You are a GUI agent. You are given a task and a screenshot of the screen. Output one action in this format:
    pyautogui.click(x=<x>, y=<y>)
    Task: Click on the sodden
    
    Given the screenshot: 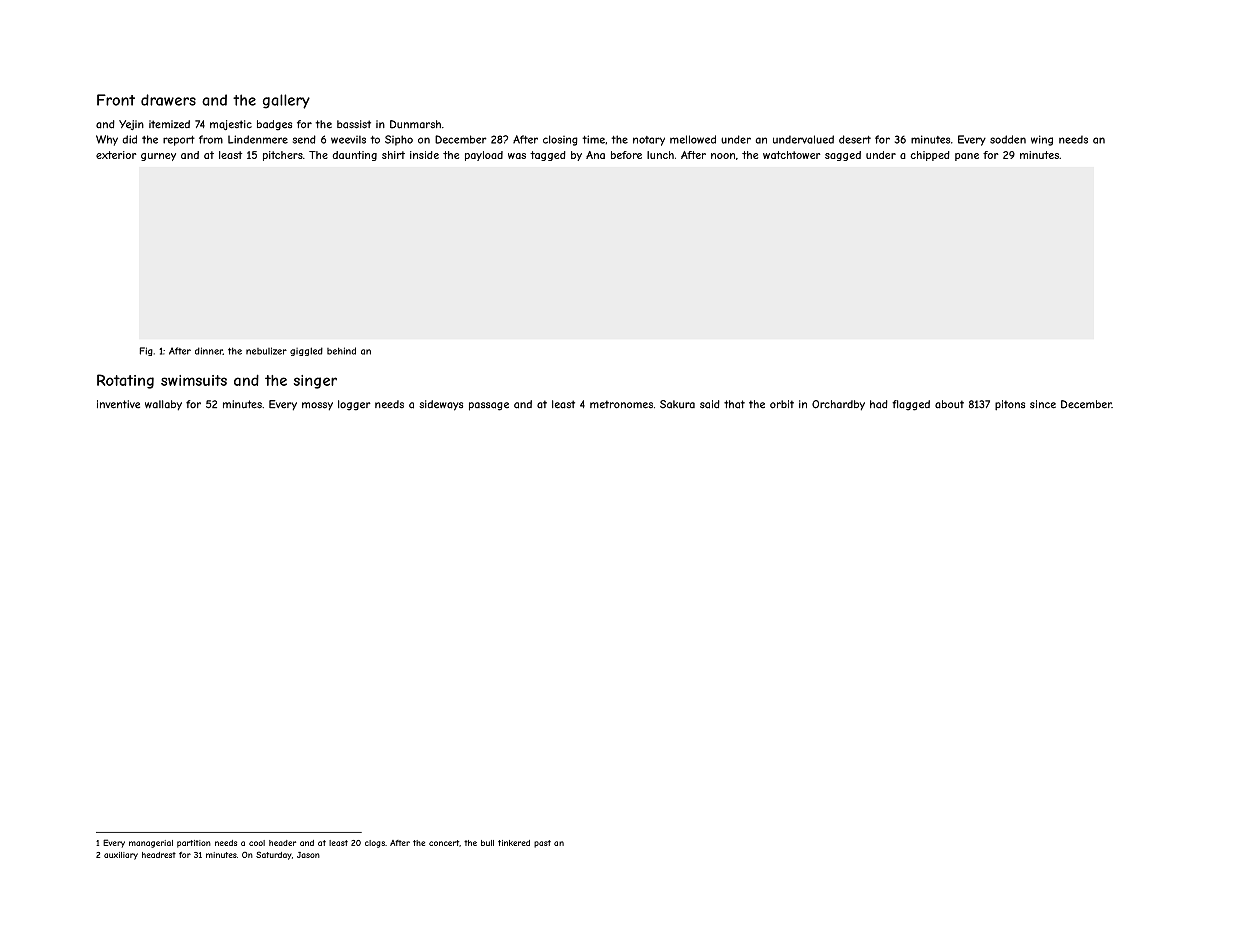 What is the action you would take?
    pyautogui.click(x=1008, y=139)
